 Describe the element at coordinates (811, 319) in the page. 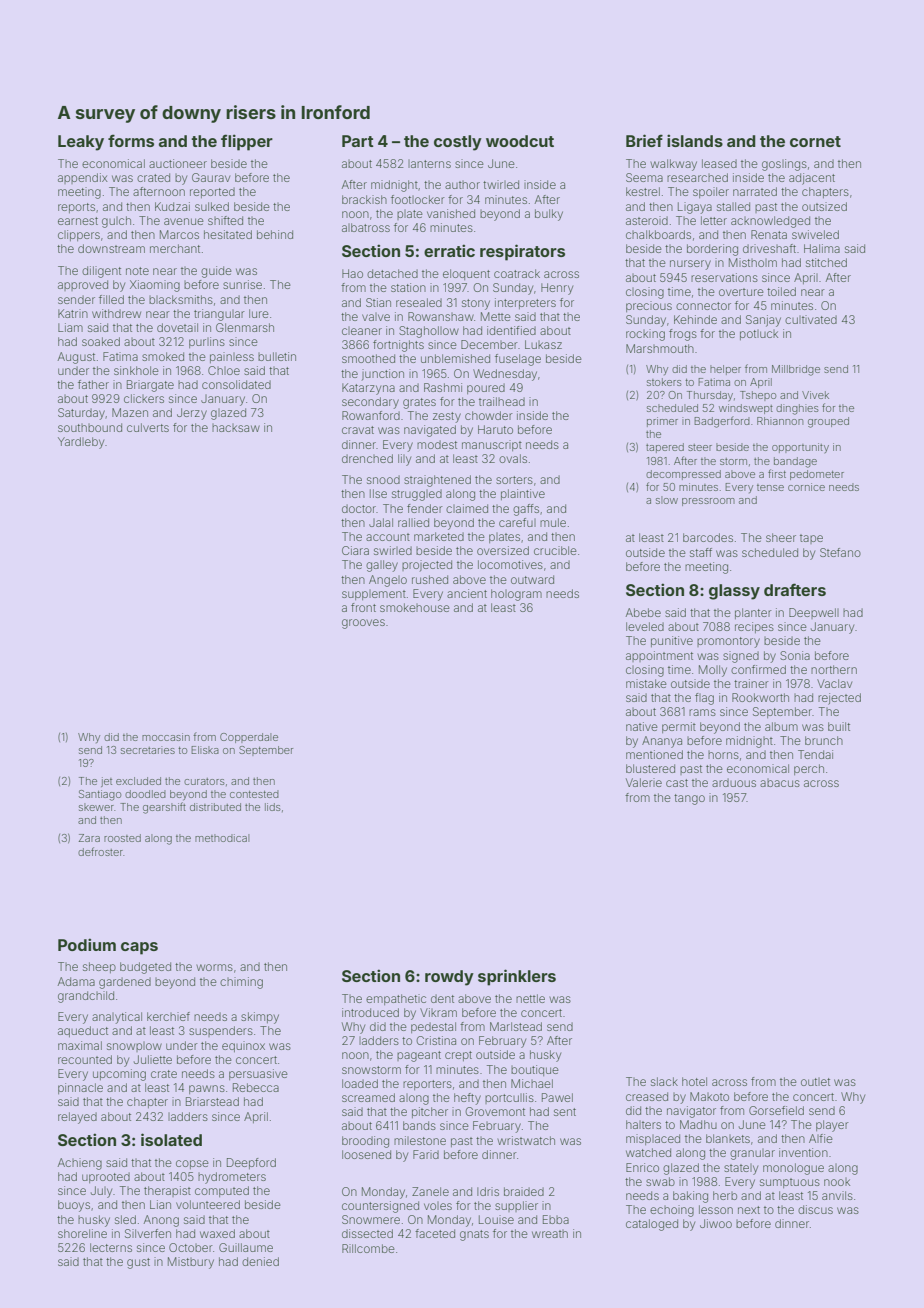

I see `cultivated` at that location.
